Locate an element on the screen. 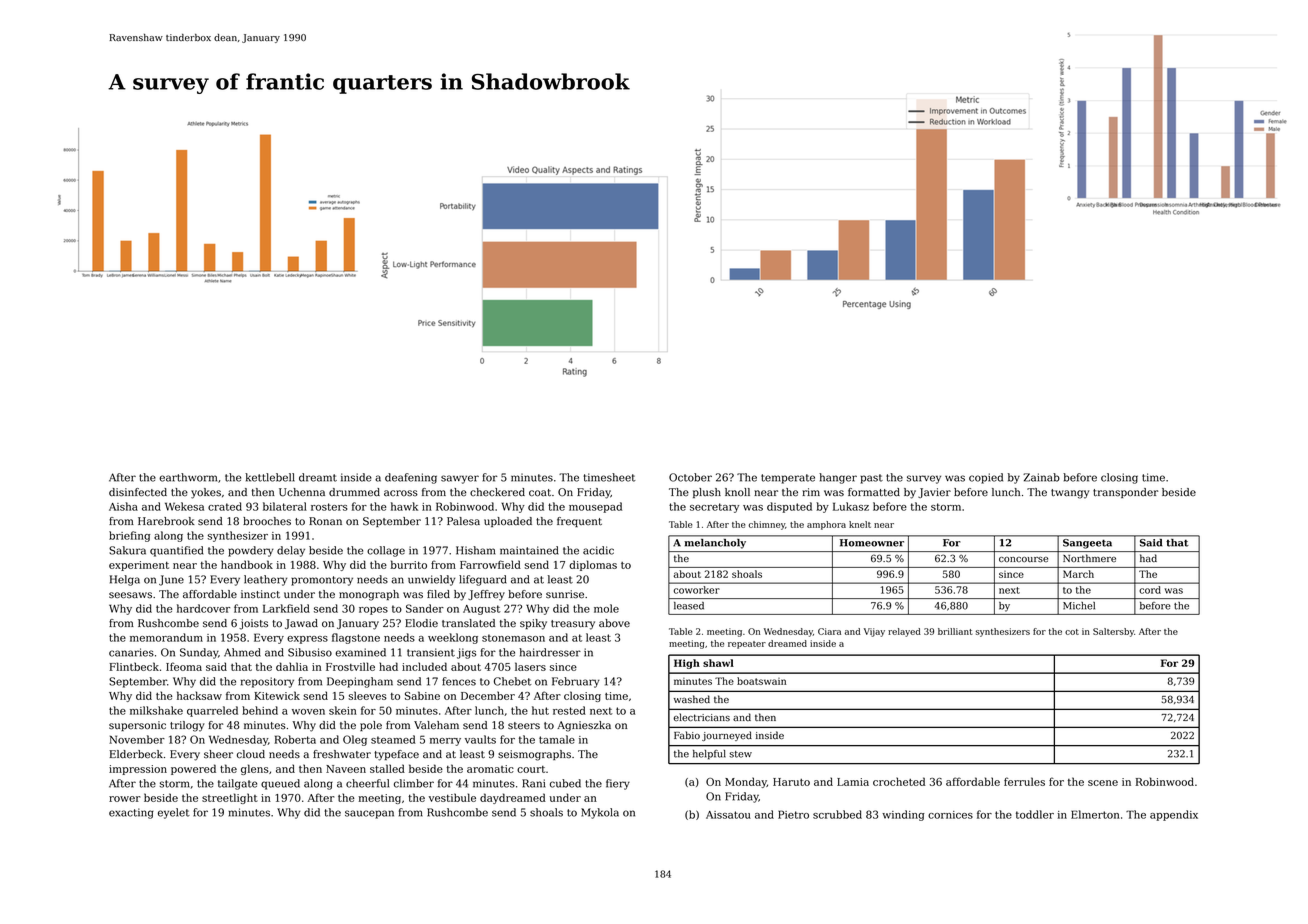  Mykola is located at coordinates (600, 813).
